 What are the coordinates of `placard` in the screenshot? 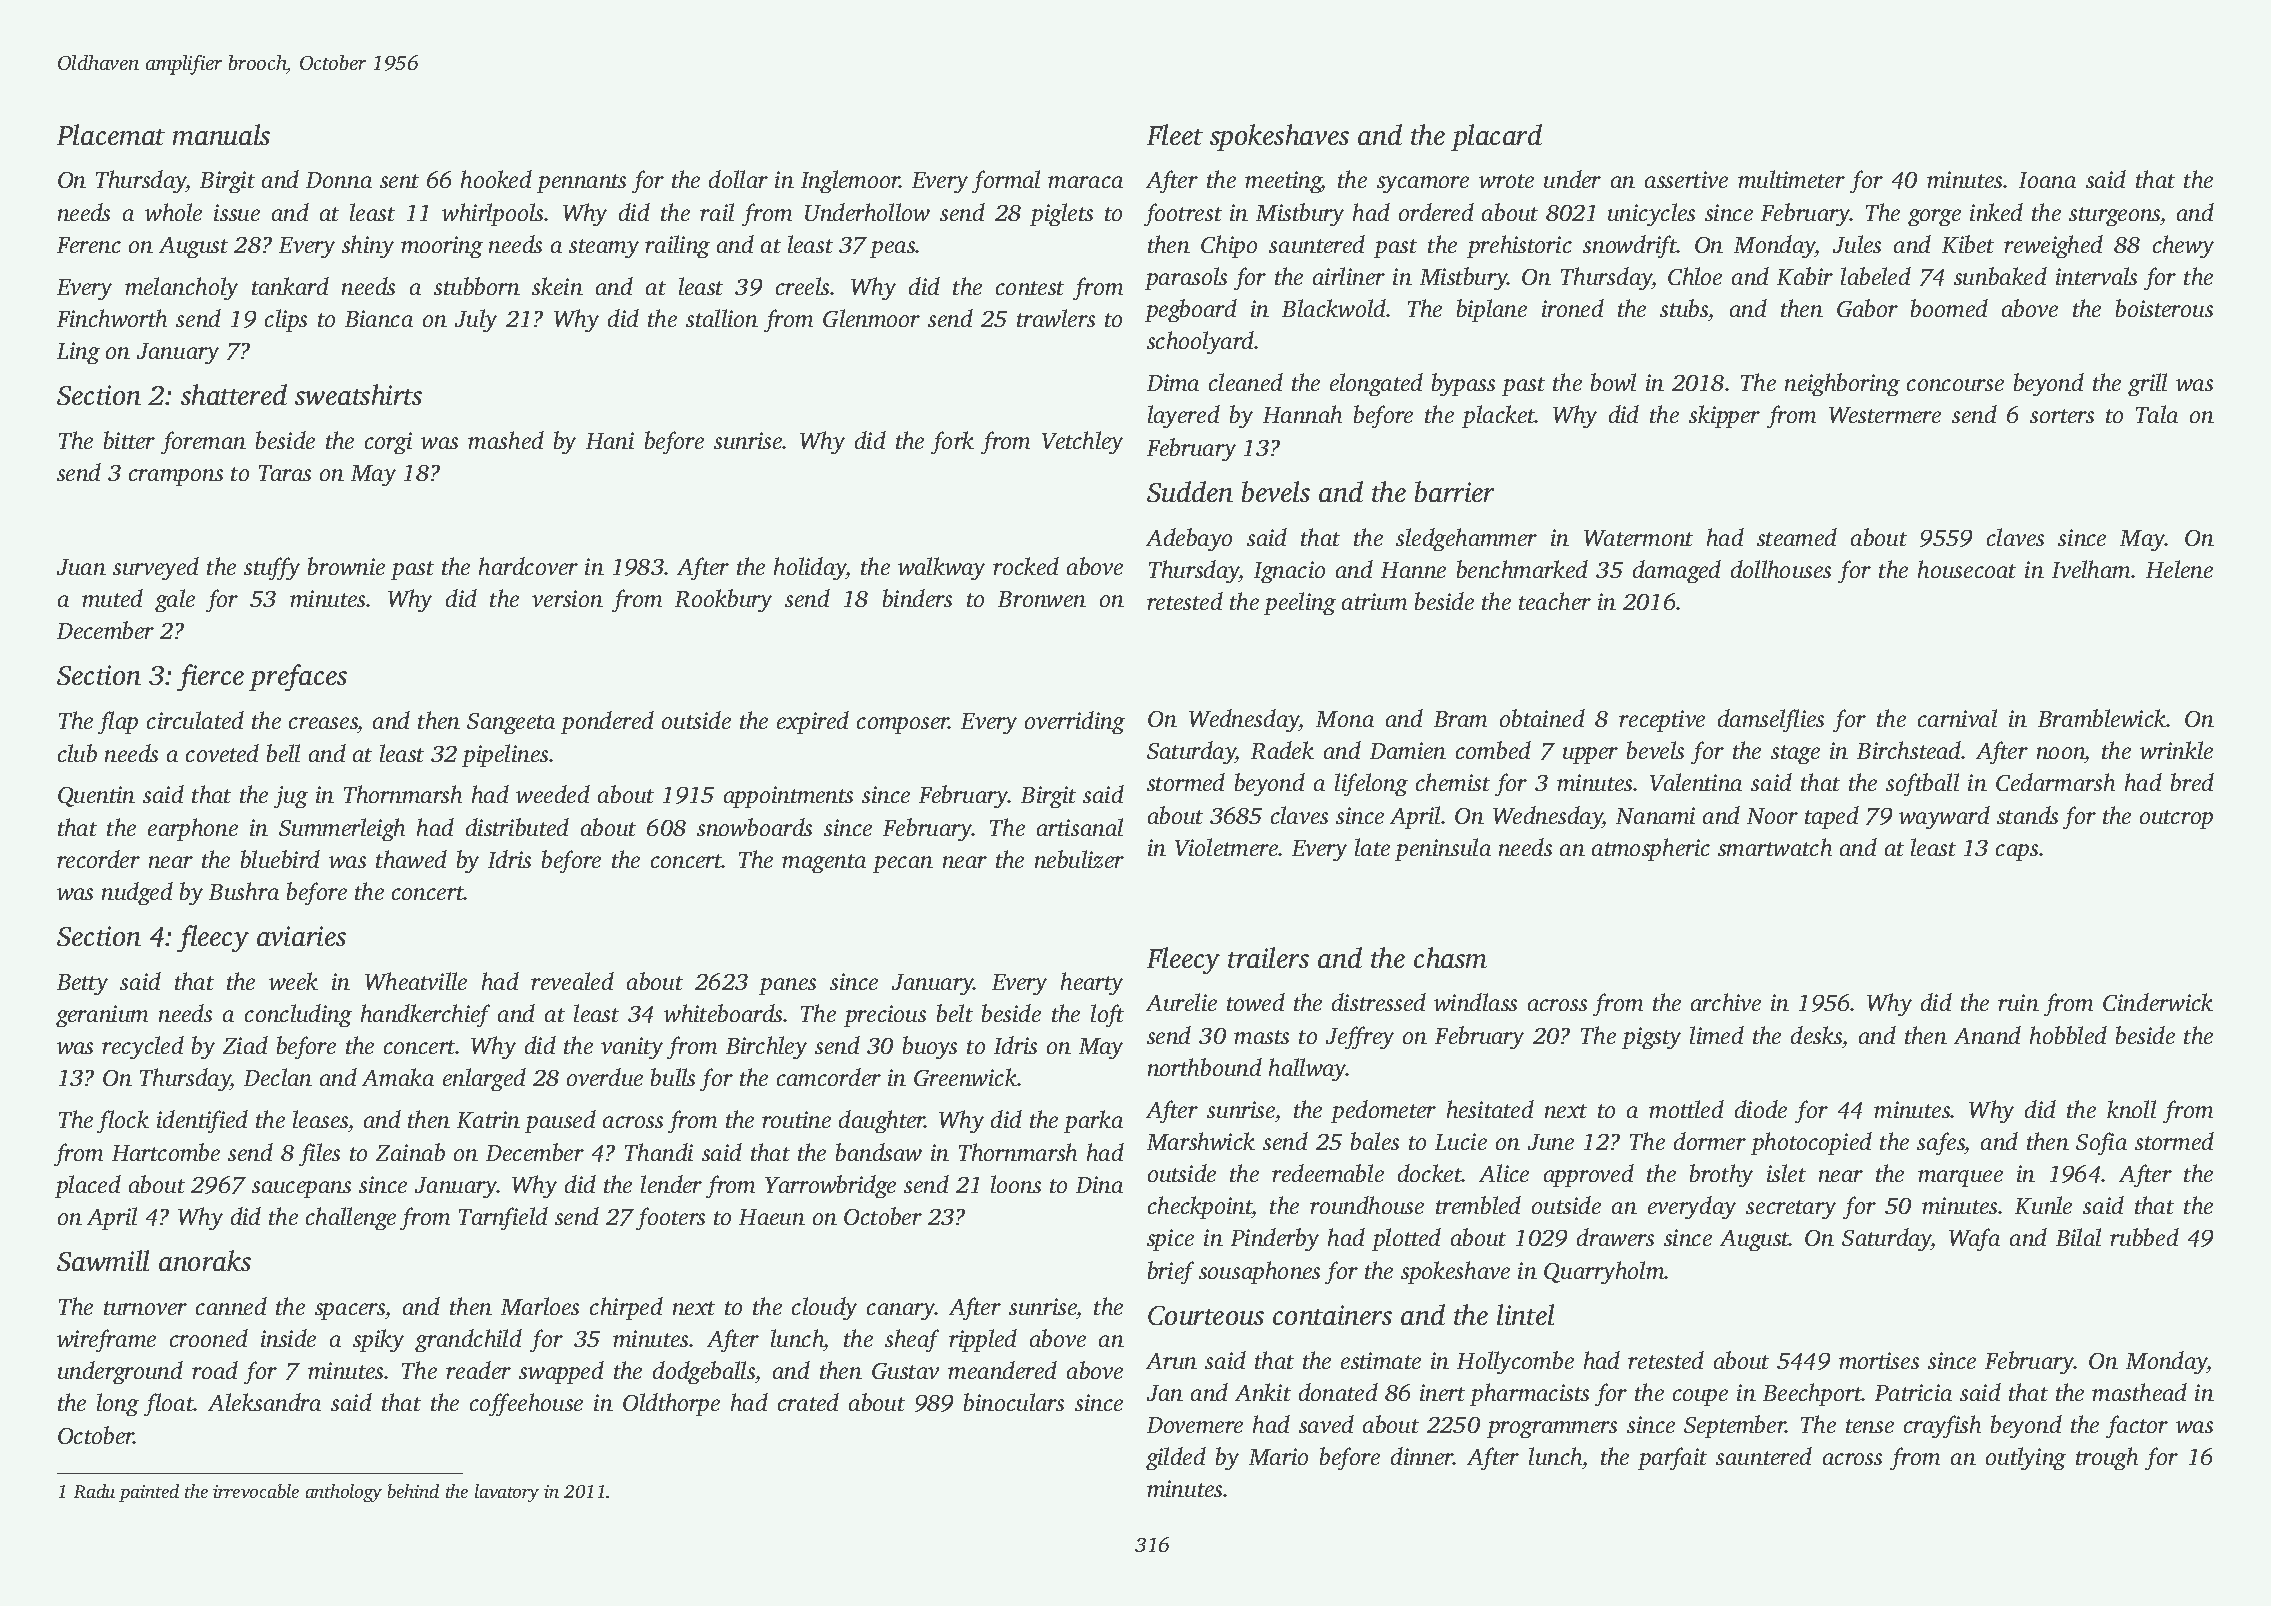 It's located at (1496, 137).
